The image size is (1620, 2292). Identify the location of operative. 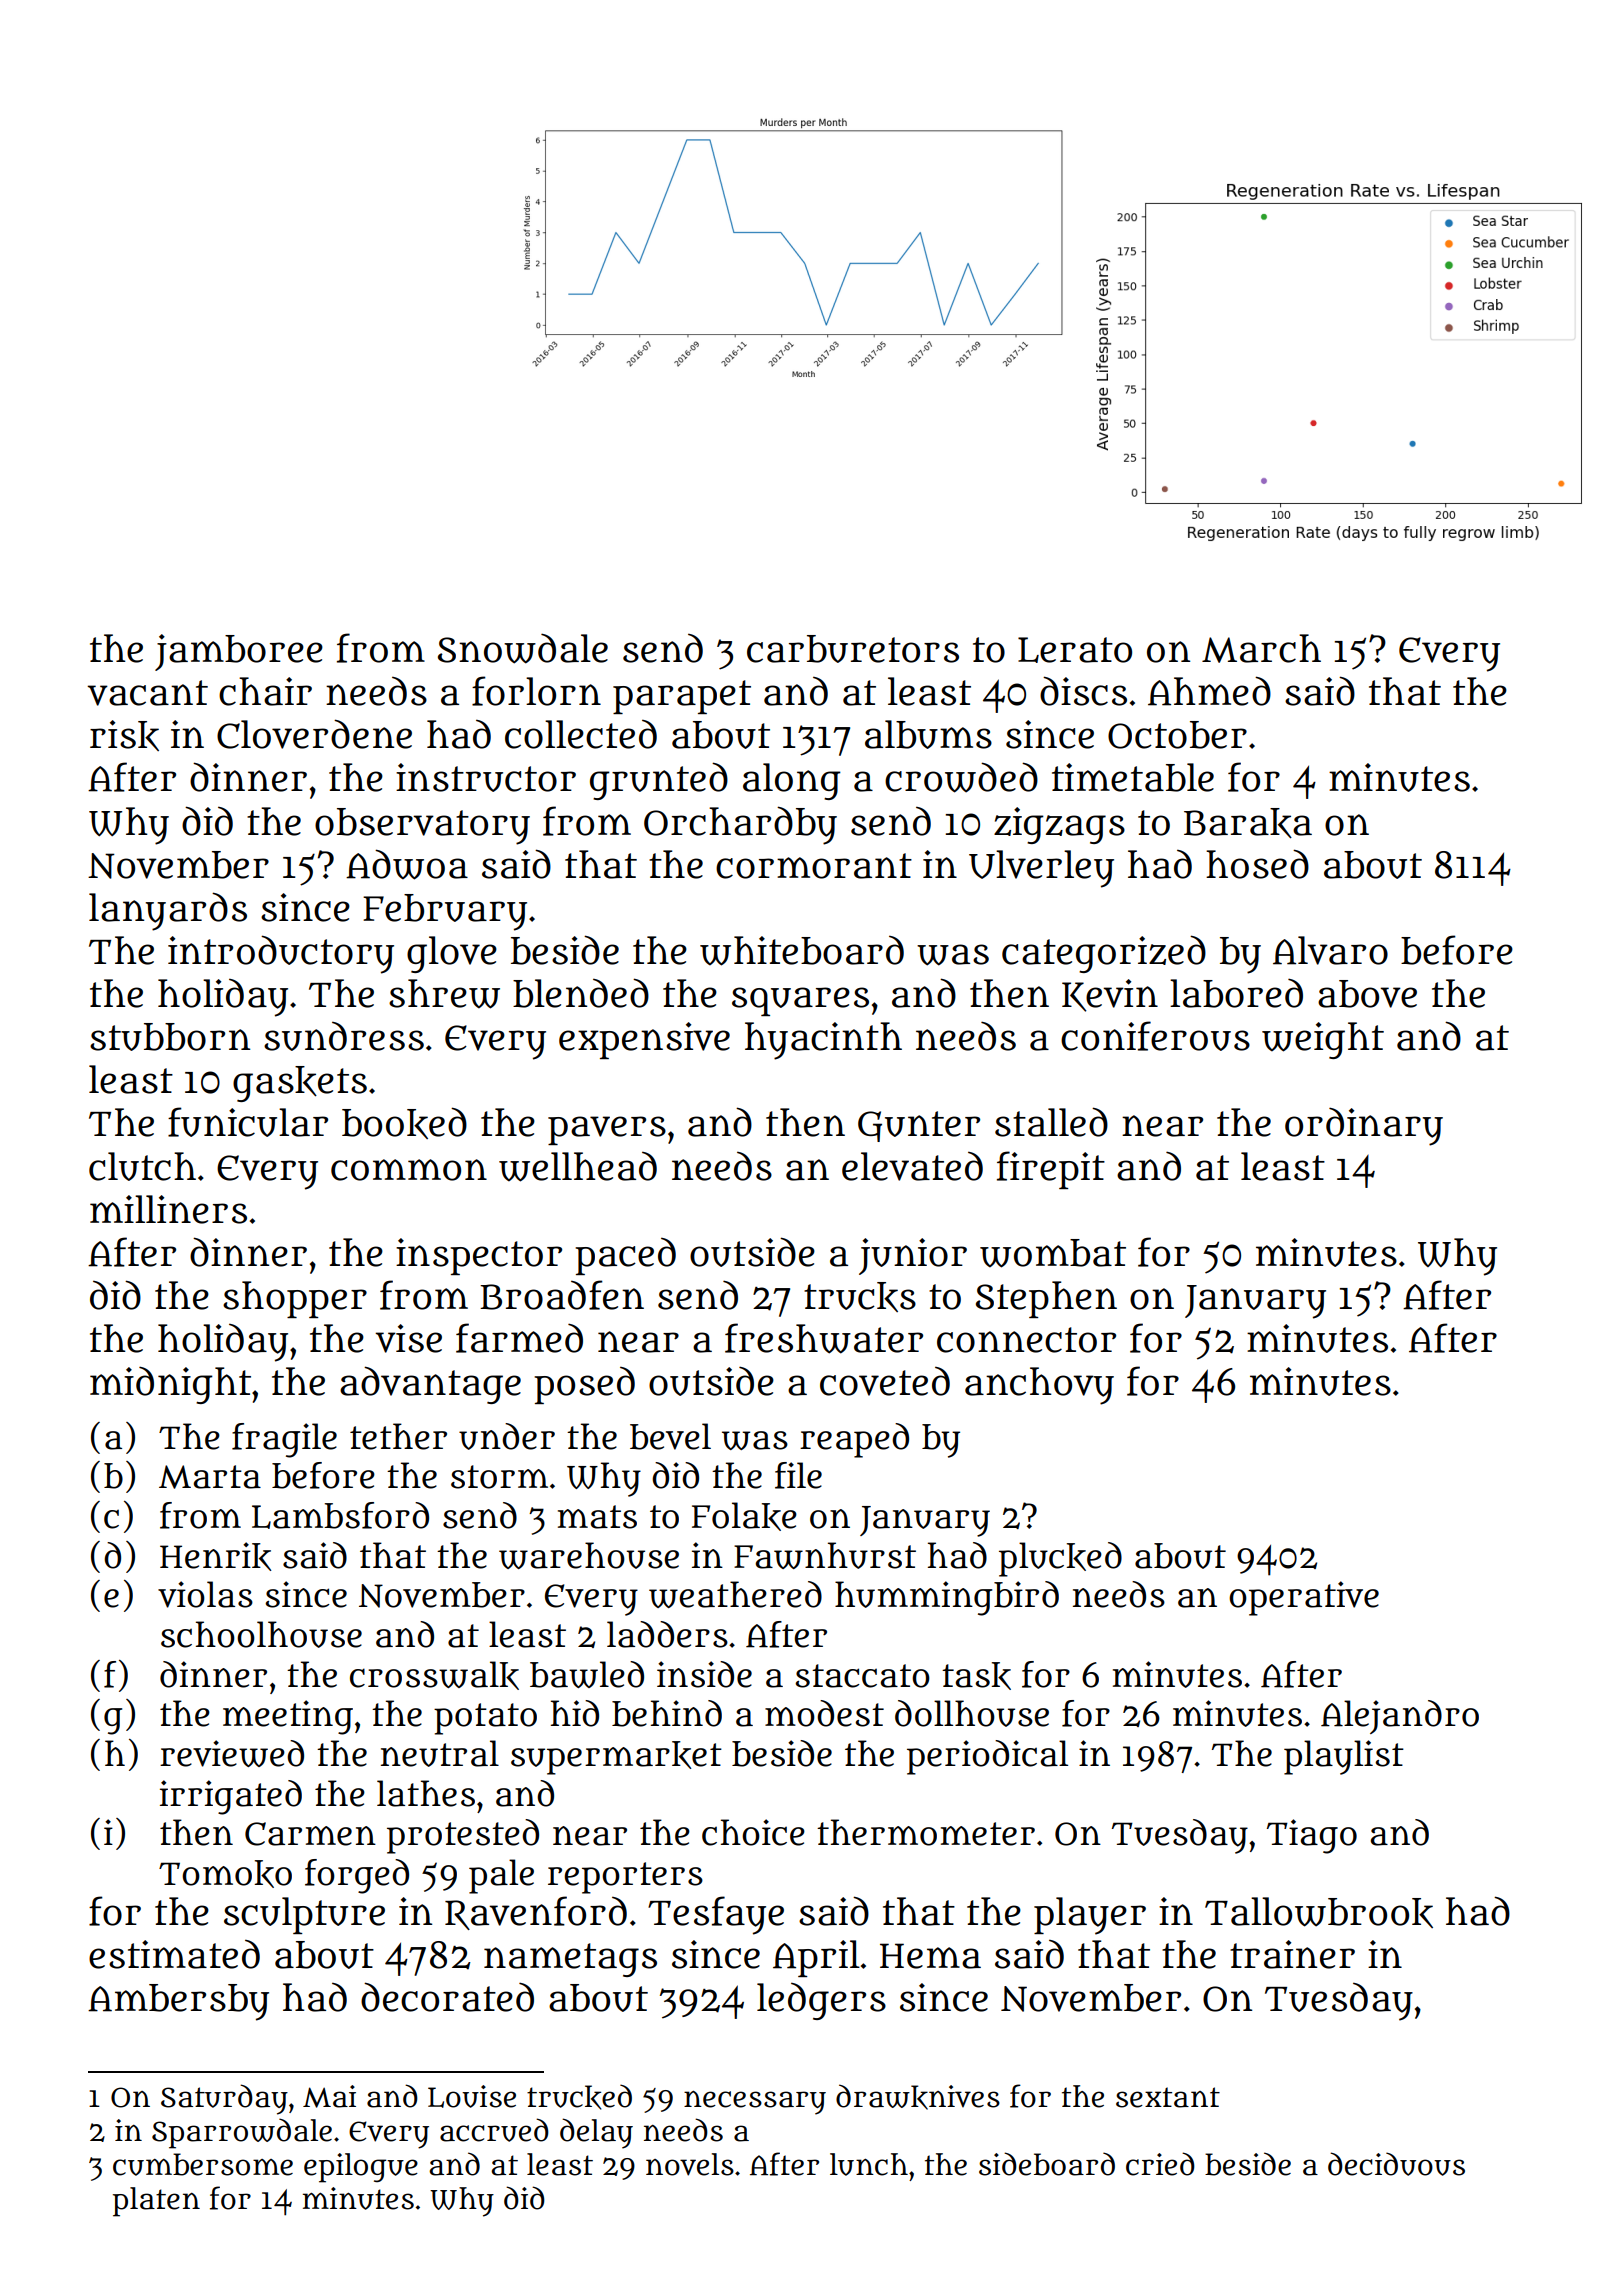
(1304, 1598).
